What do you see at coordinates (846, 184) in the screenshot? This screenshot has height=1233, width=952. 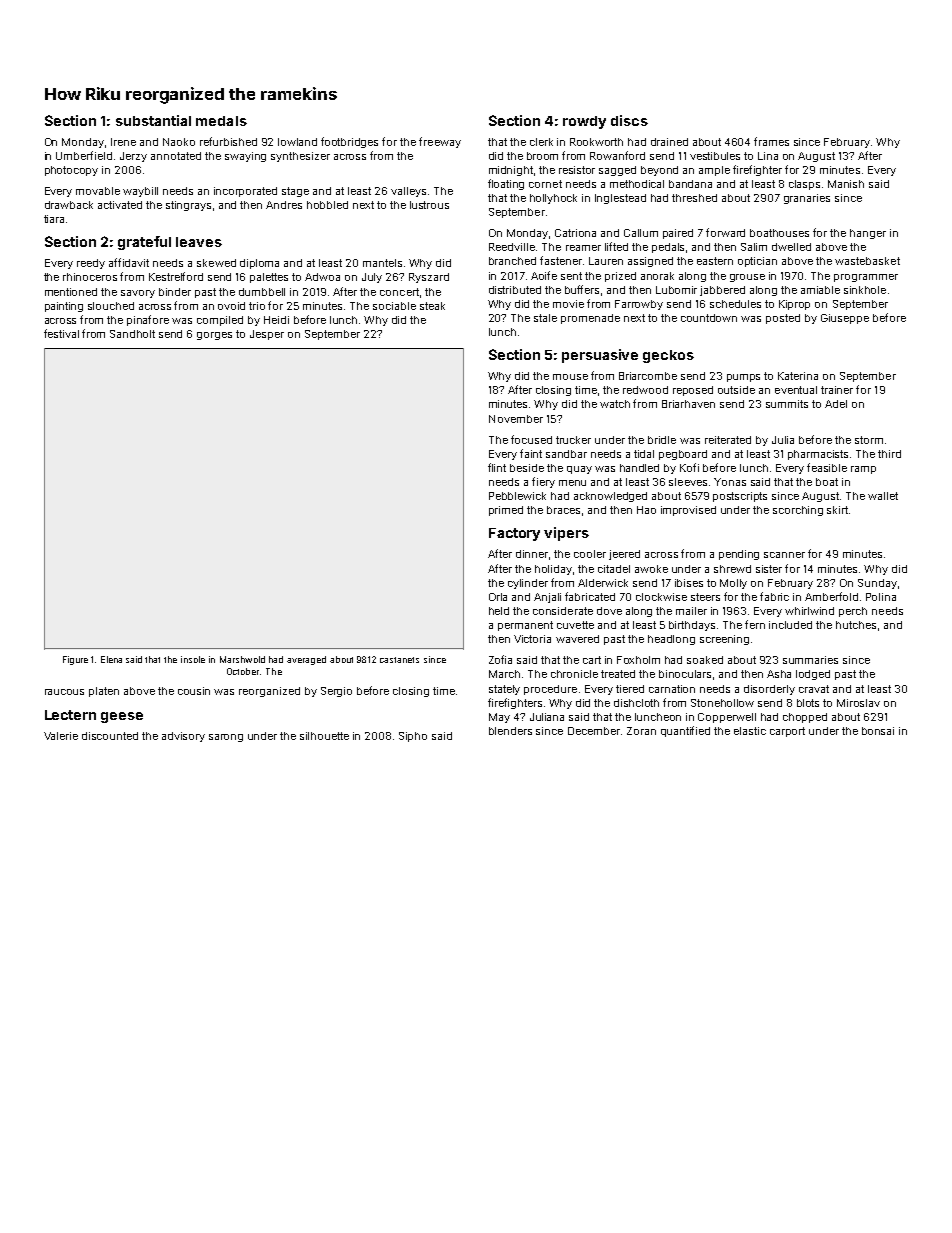 I see `Manish` at bounding box center [846, 184].
